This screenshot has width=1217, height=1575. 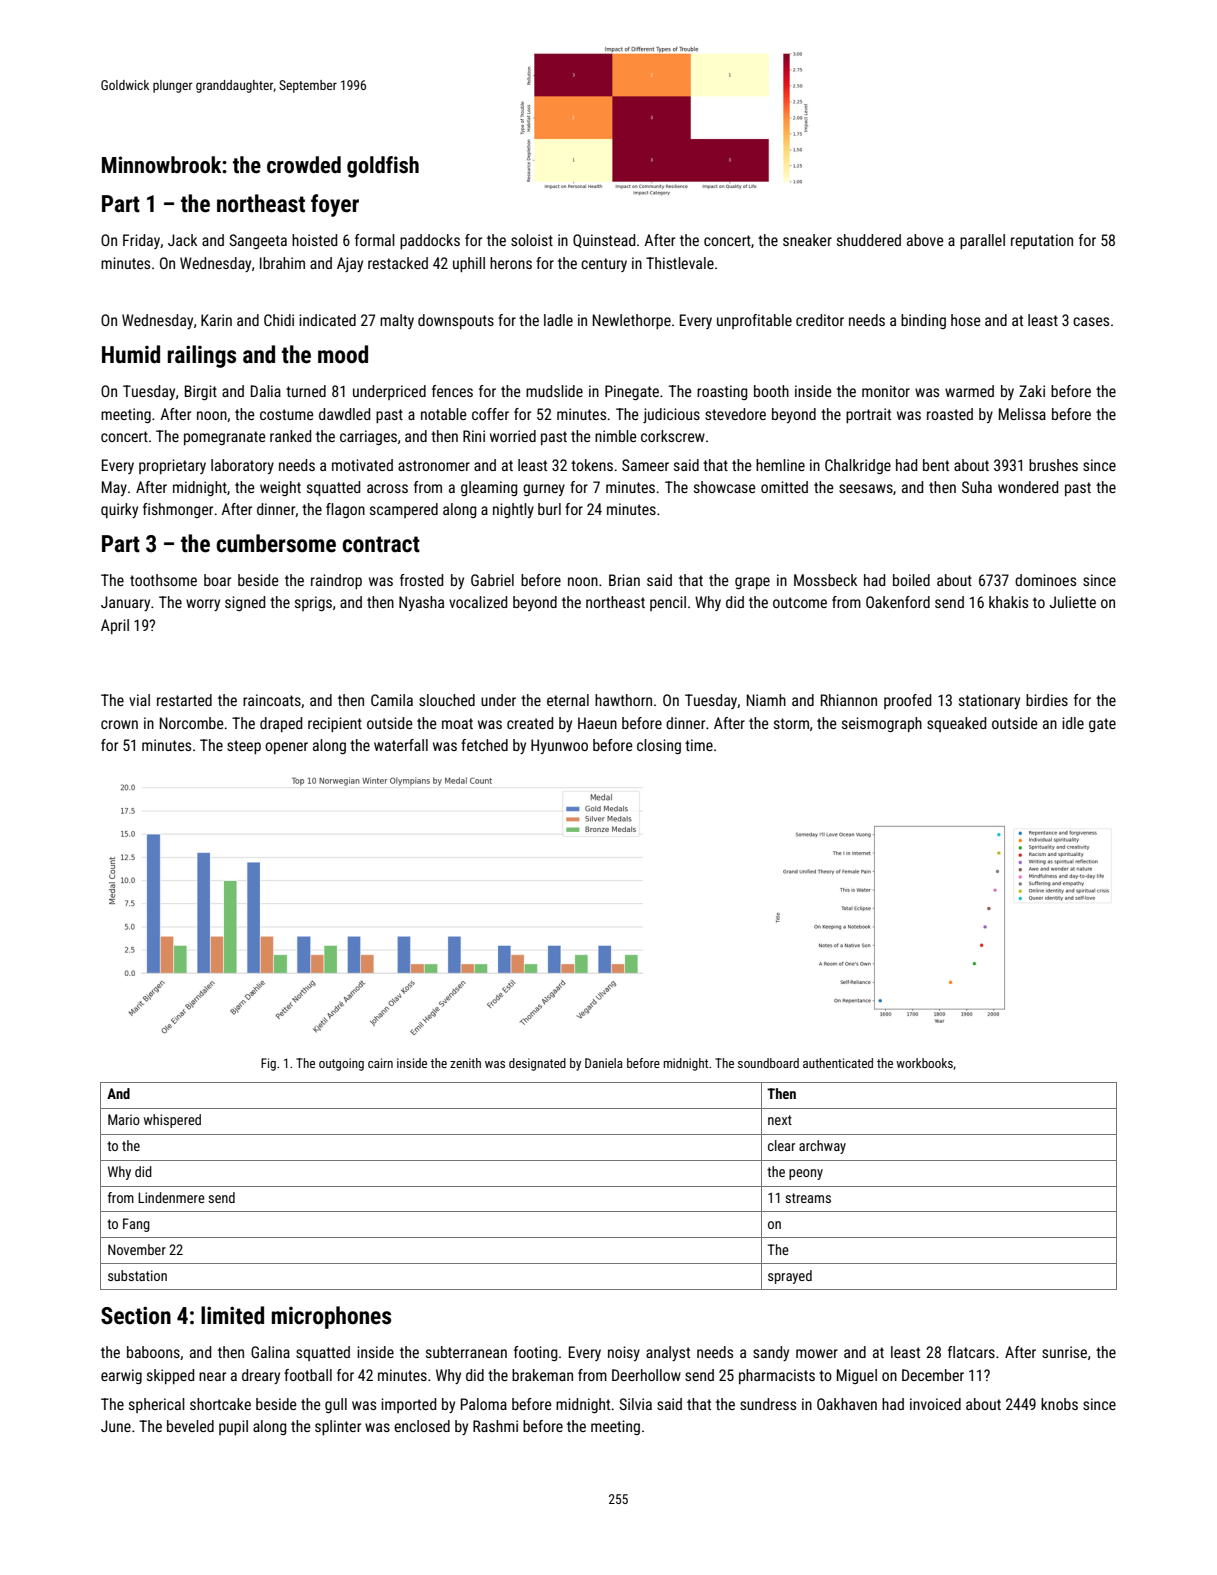 I want to click on closing, so click(x=659, y=746).
